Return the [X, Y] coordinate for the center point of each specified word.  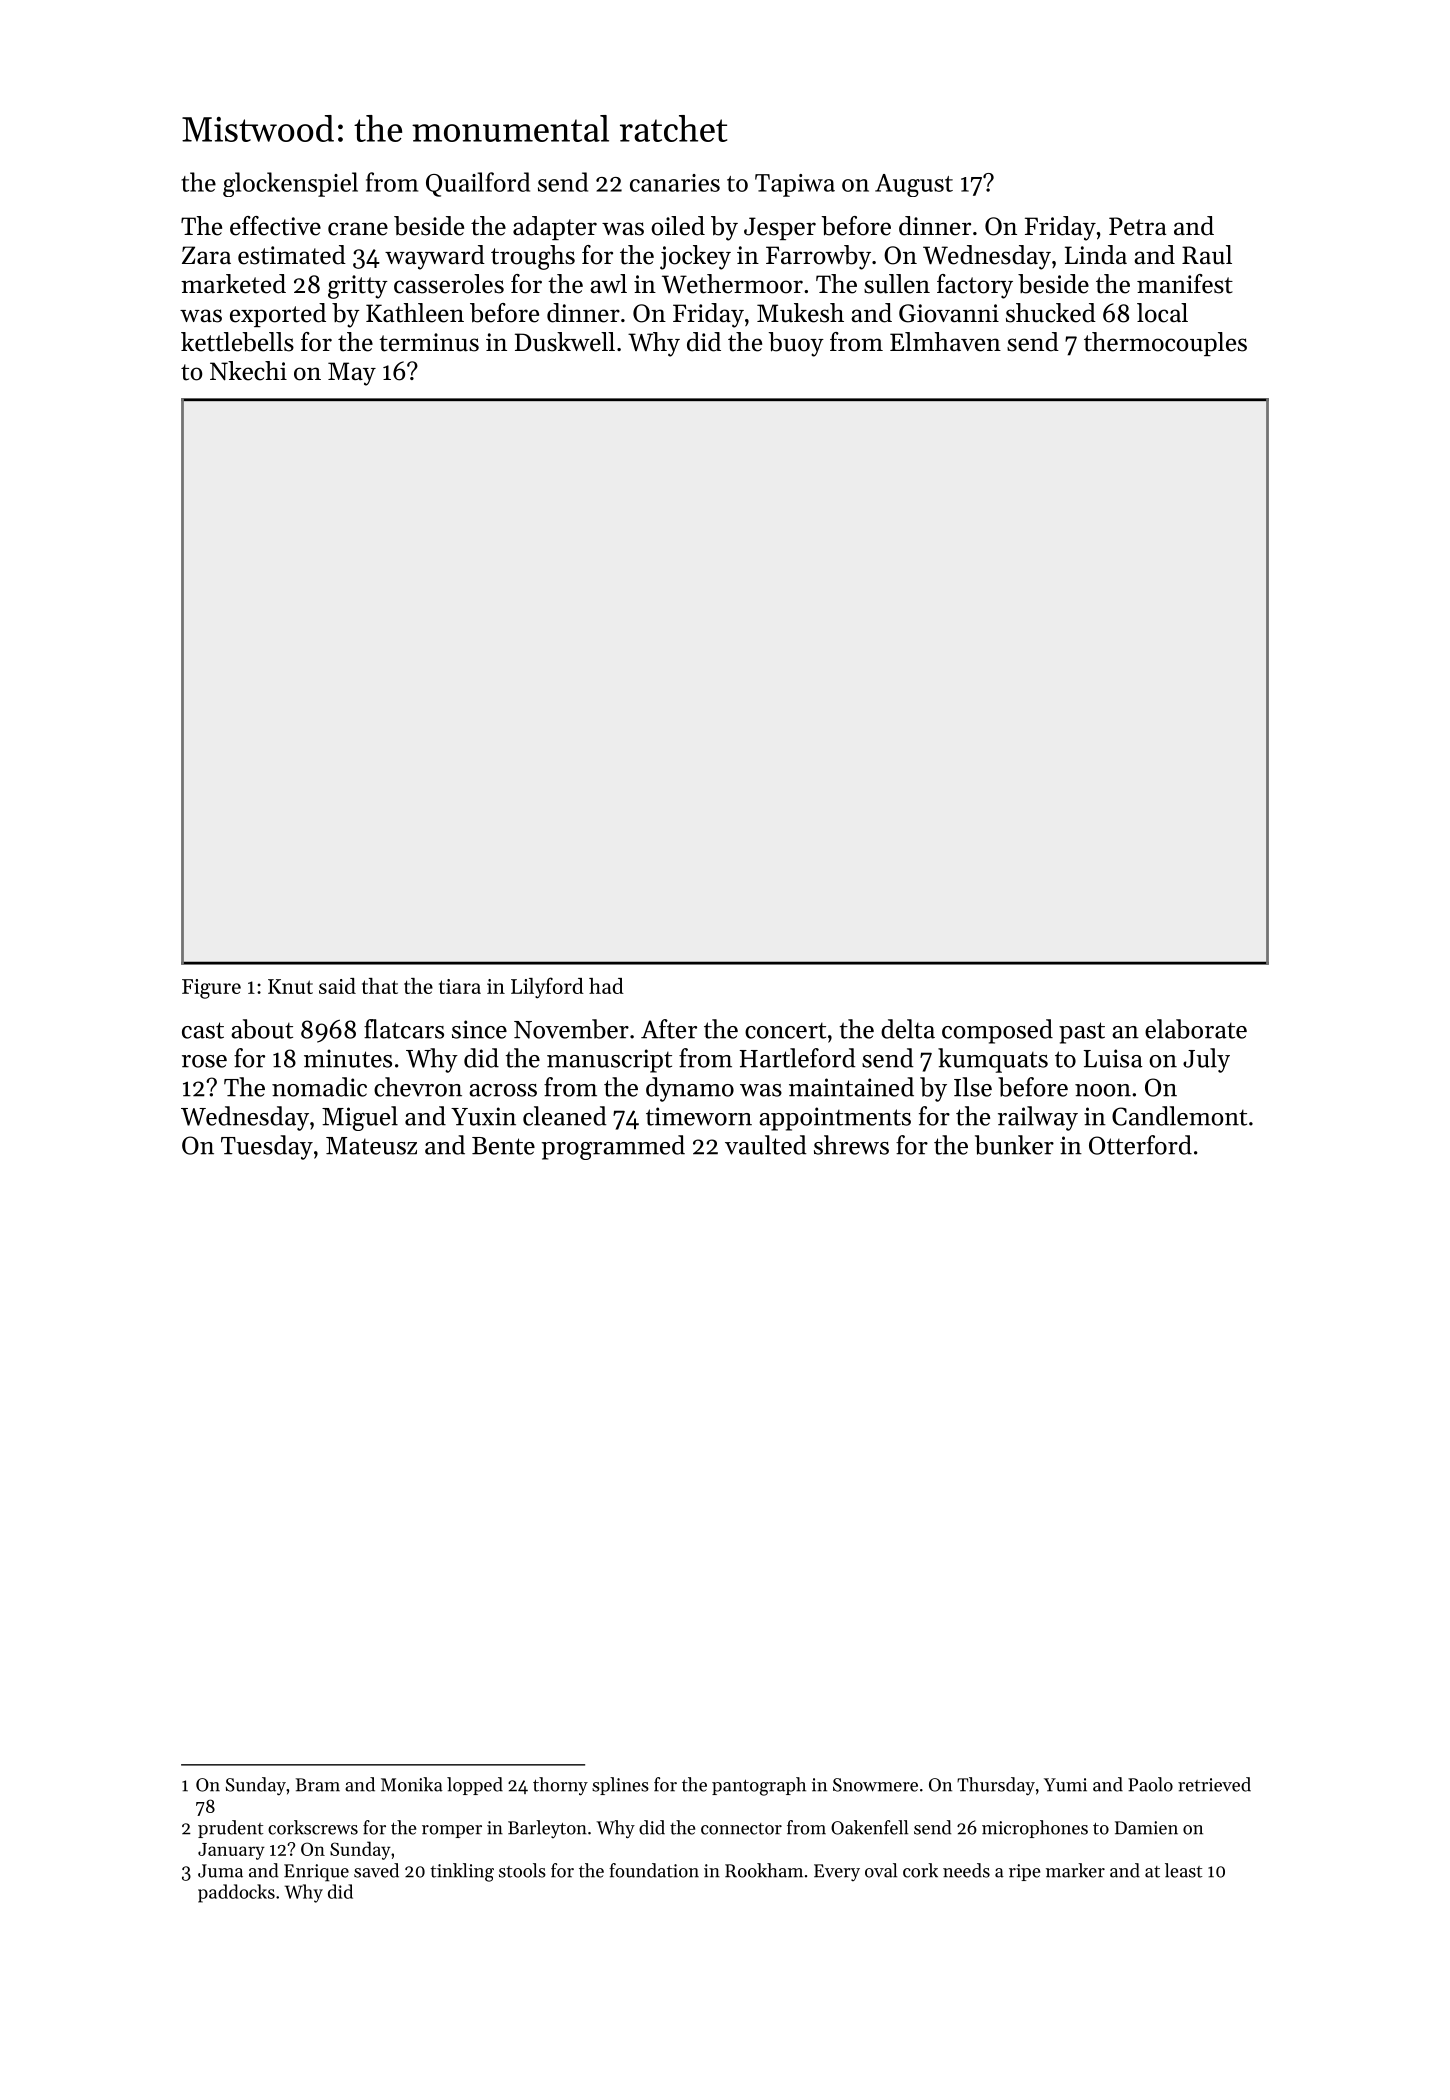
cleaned [565, 1116]
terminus [429, 342]
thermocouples [1165, 344]
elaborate [1196, 1029]
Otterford [1140, 1145]
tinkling [462, 1872]
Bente [503, 1146]
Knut [290, 986]
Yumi [1065, 1785]
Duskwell [565, 342]
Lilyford [547, 988]
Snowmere [875, 1785]
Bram [318, 1785]
